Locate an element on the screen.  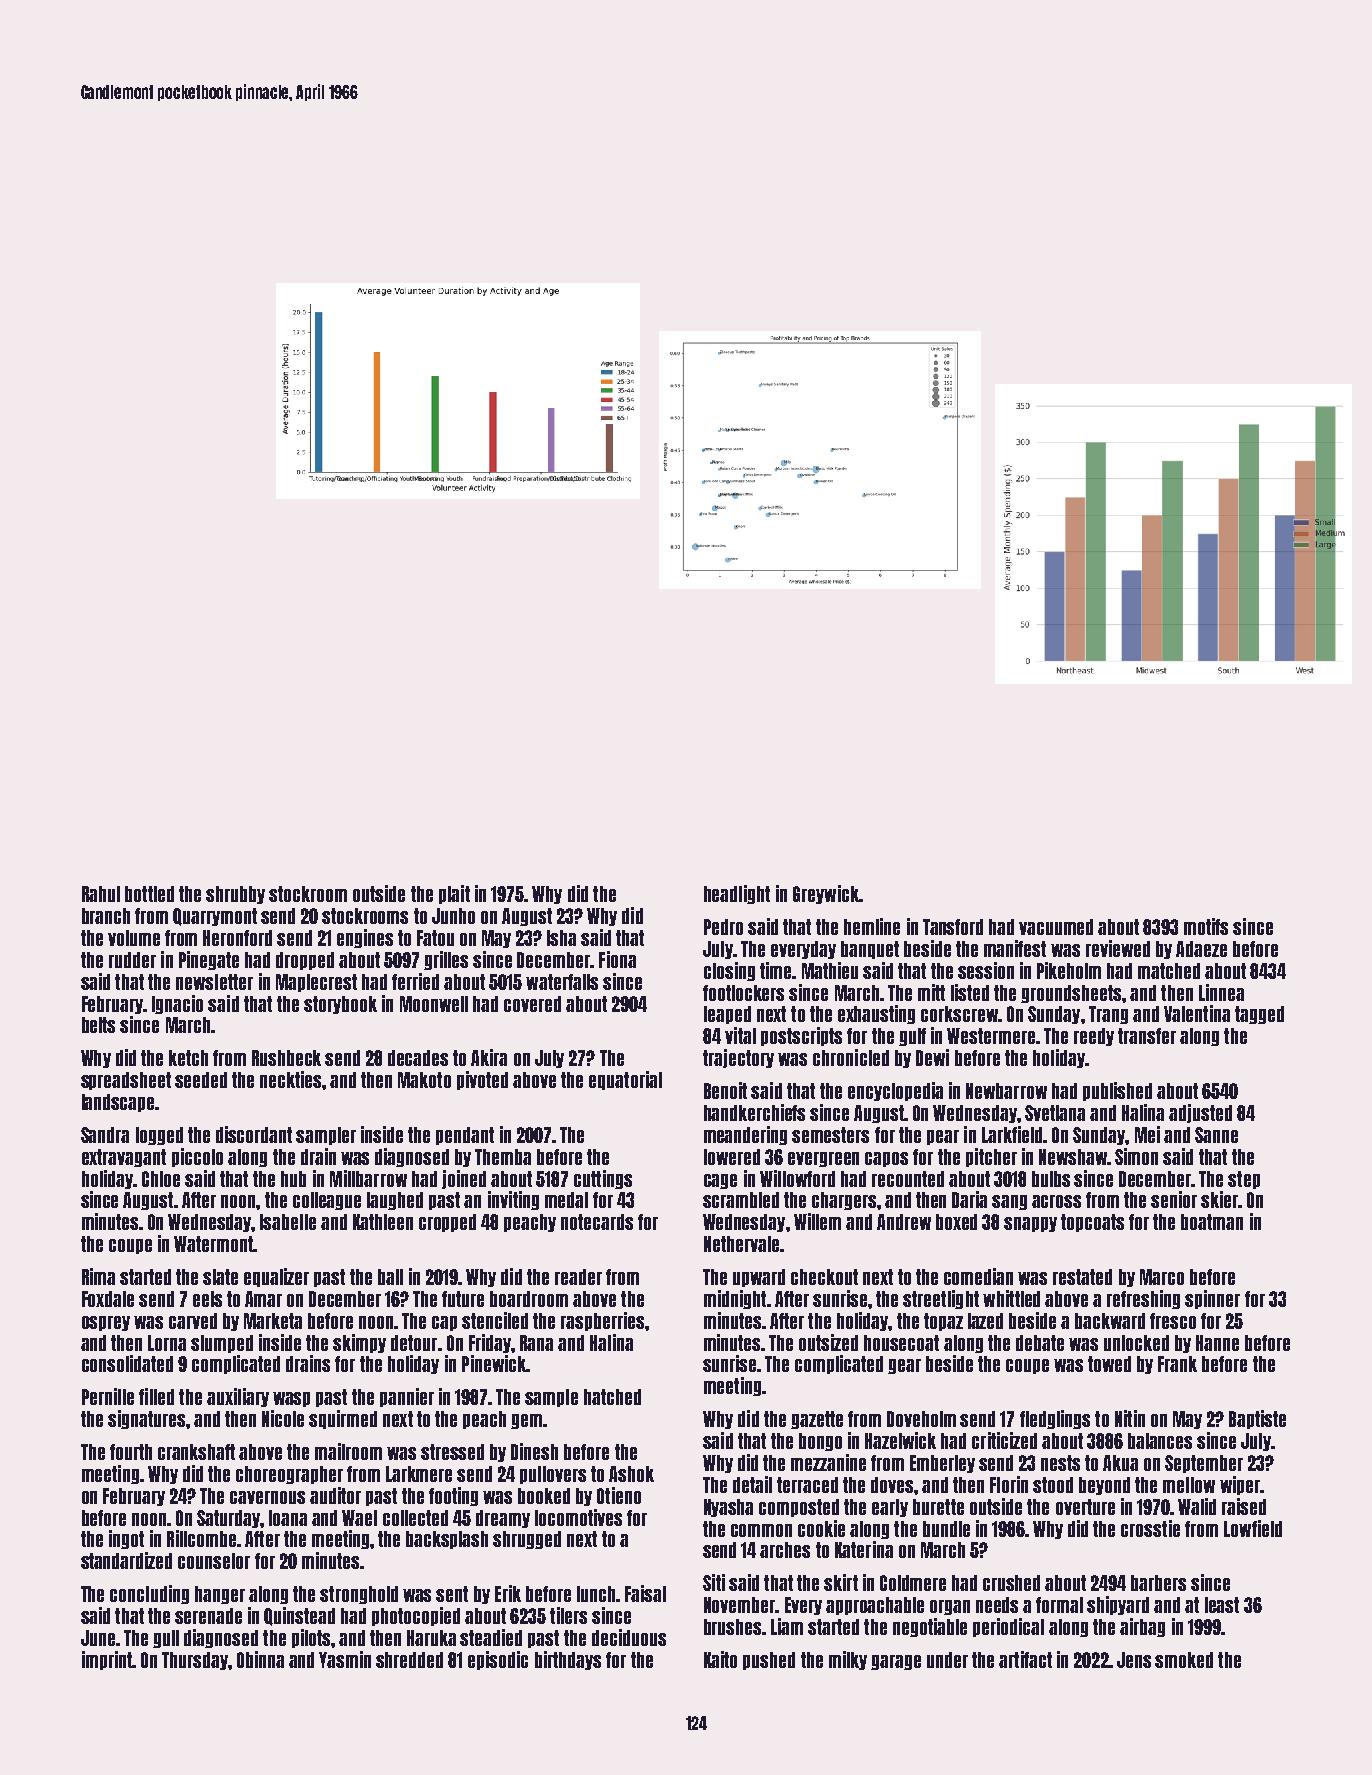
auditor is located at coordinates (335, 1495).
